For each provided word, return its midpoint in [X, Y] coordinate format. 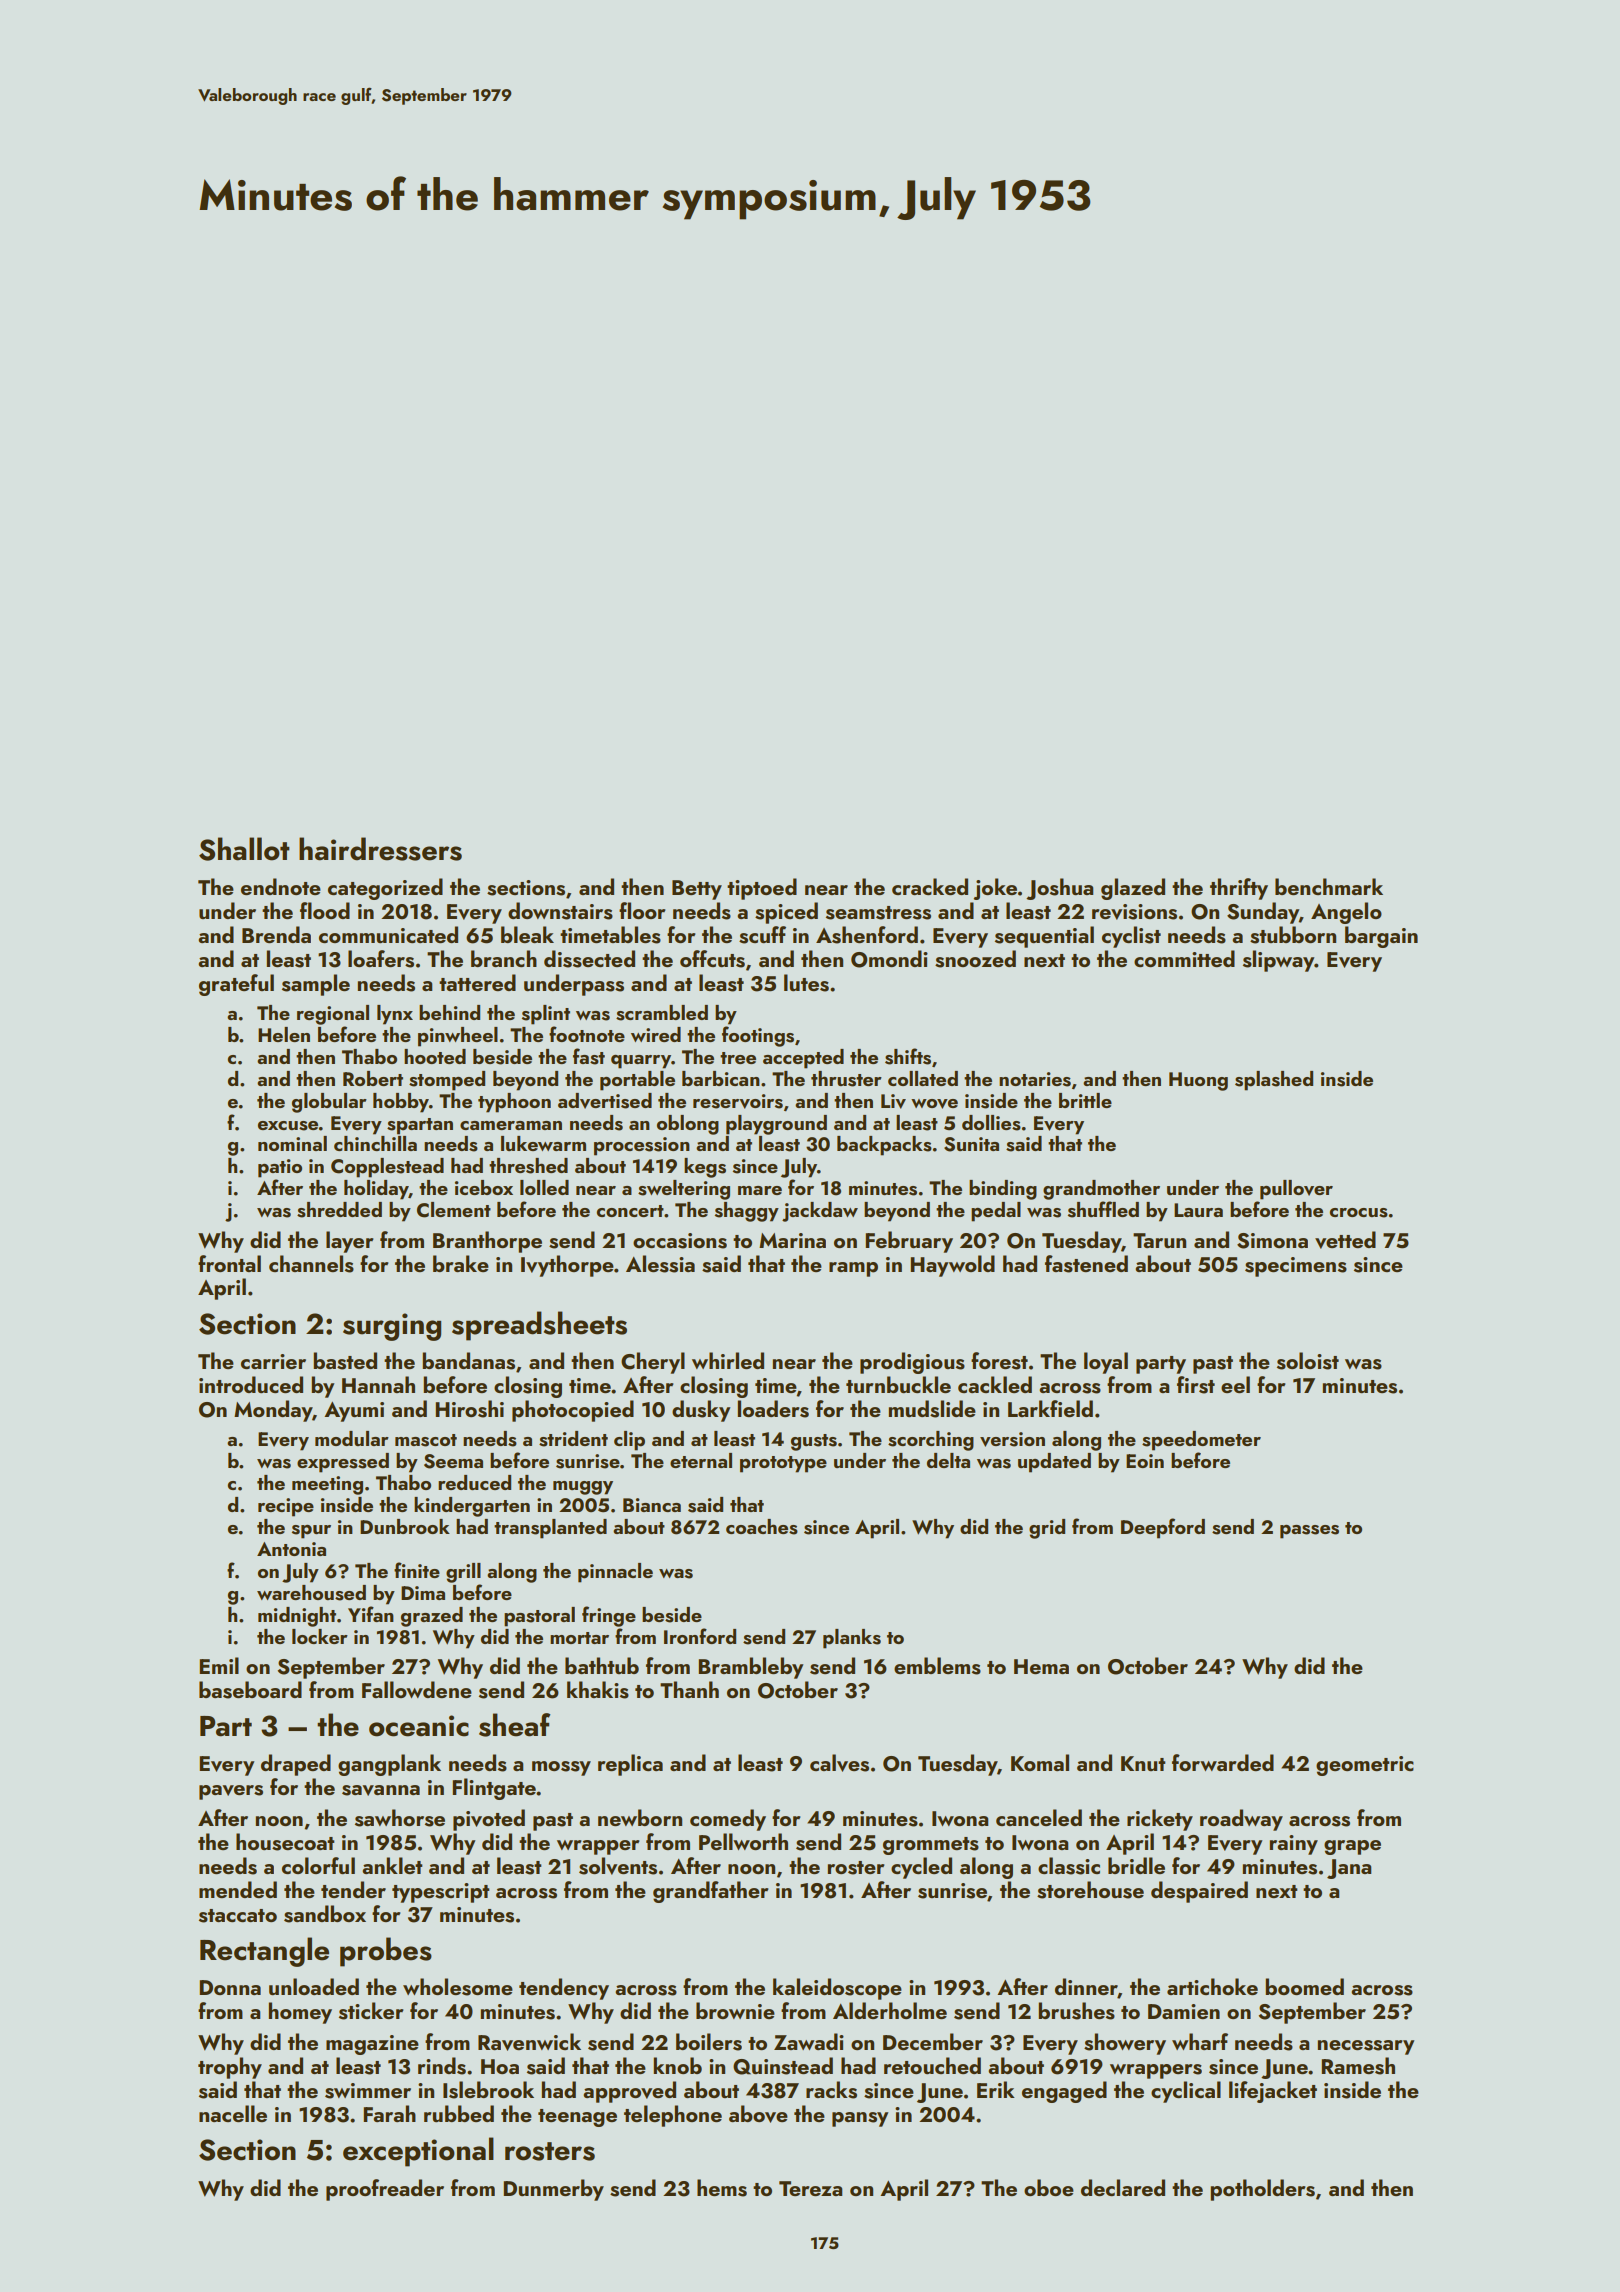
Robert [373, 1078]
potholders [1262, 2190]
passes [1309, 1532]
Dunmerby [553, 2190]
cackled [995, 1384]
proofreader [385, 2190]
